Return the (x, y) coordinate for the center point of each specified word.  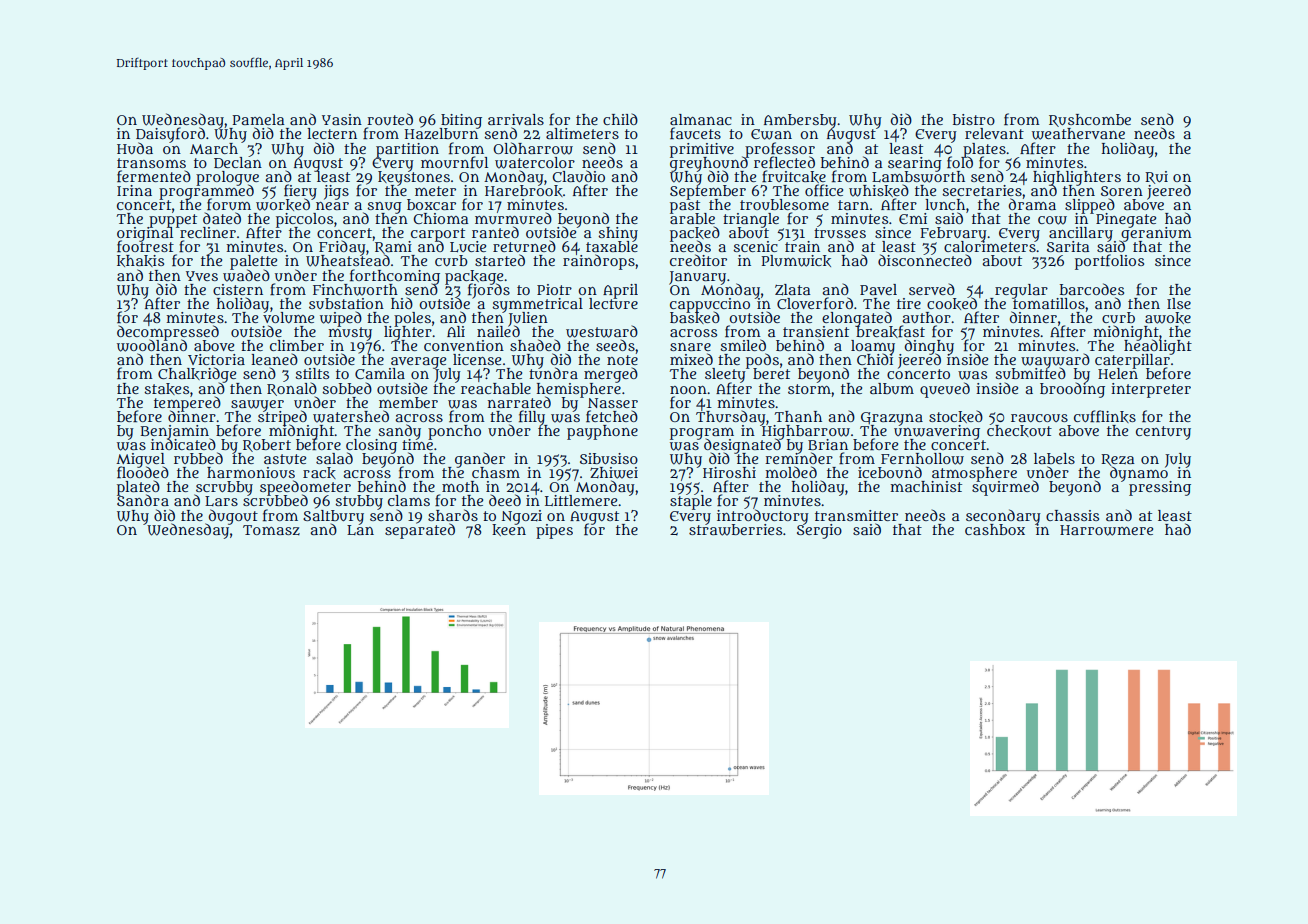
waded (246, 276)
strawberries (735, 530)
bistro (974, 119)
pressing (1160, 488)
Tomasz (271, 530)
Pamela (258, 119)
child (620, 119)
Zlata (793, 290)
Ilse (1179, 303)
